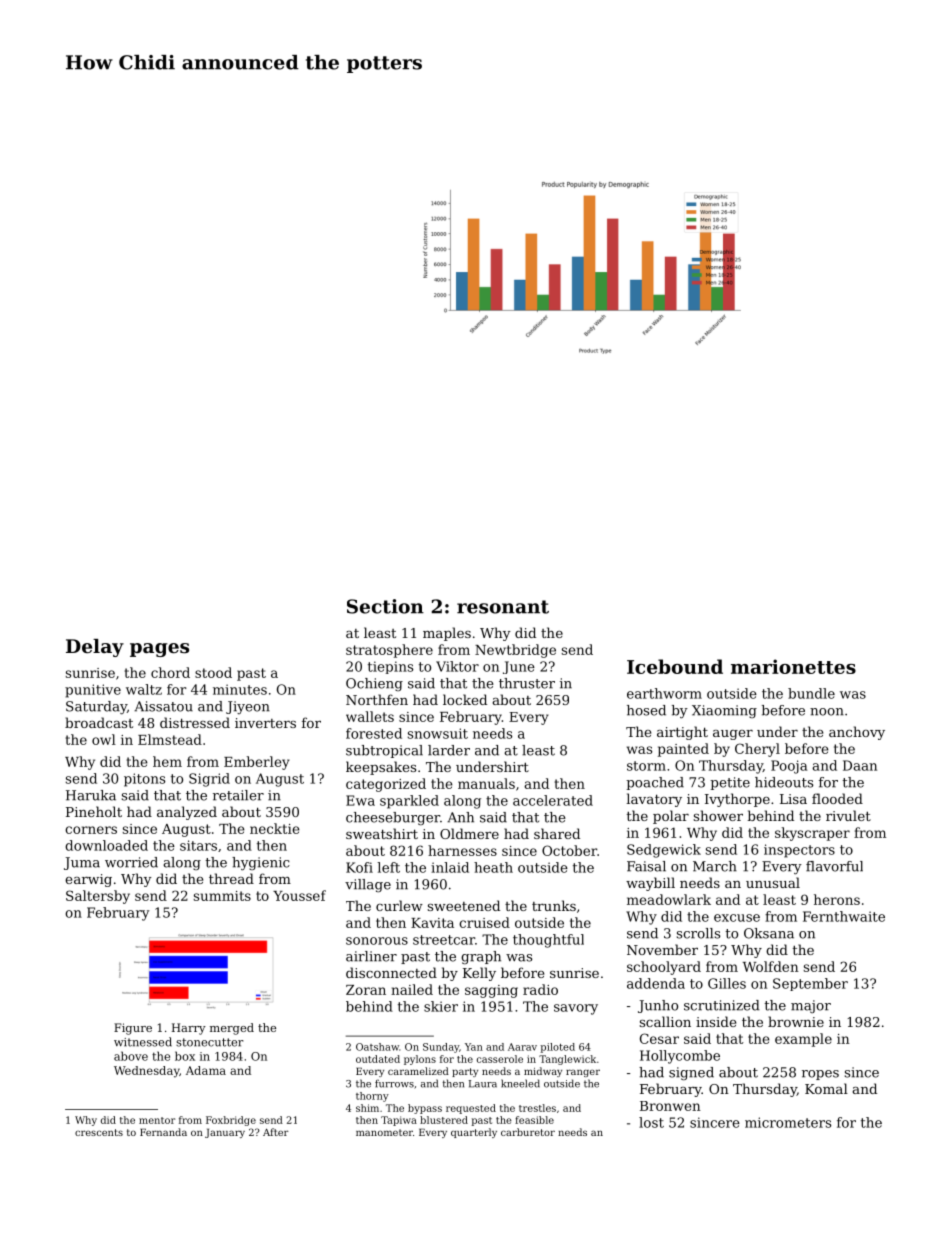 The width and height of the screenshot is (952, 1233). I want to click on resonant, so click(503, 607).
